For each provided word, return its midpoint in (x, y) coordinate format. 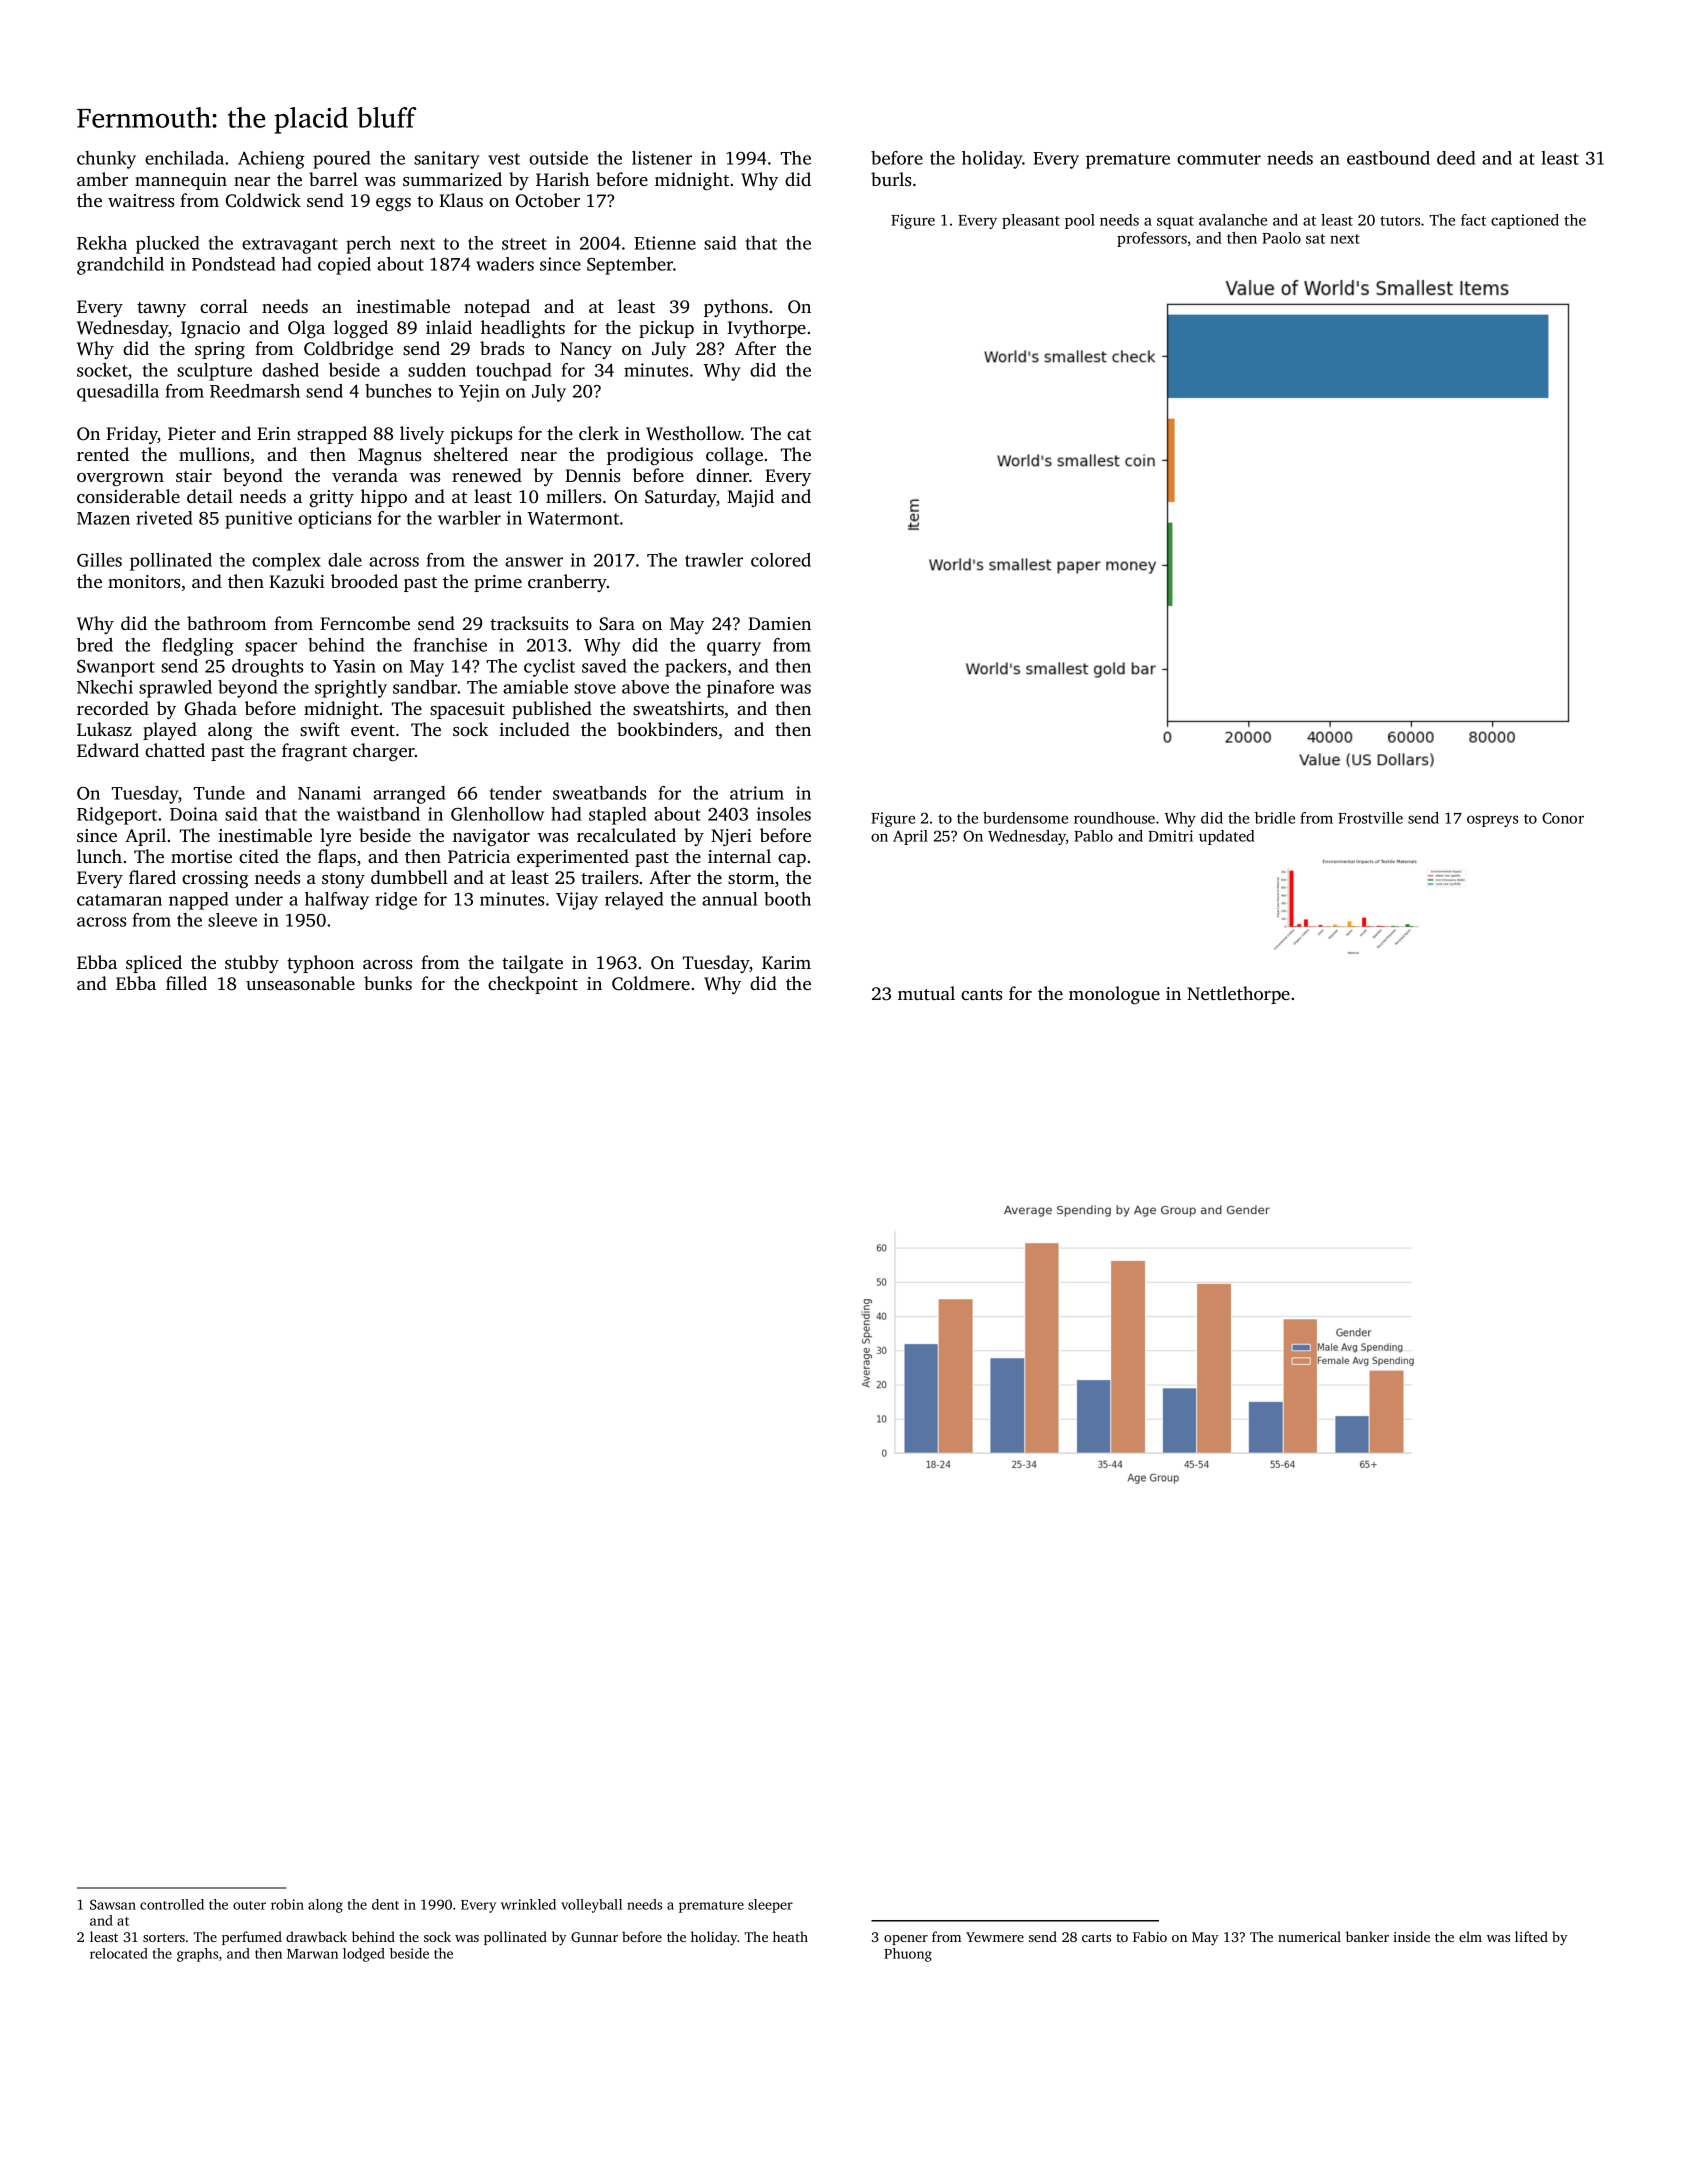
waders (505, 264)
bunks (388, 983)
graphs (197, 1955)
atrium (757, 793)
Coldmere (651, 983)
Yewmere (995, 1937)
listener (662, 158)
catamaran (119, 900)
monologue (1114, 995)
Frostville (1370, 818)
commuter (1219, 159)
